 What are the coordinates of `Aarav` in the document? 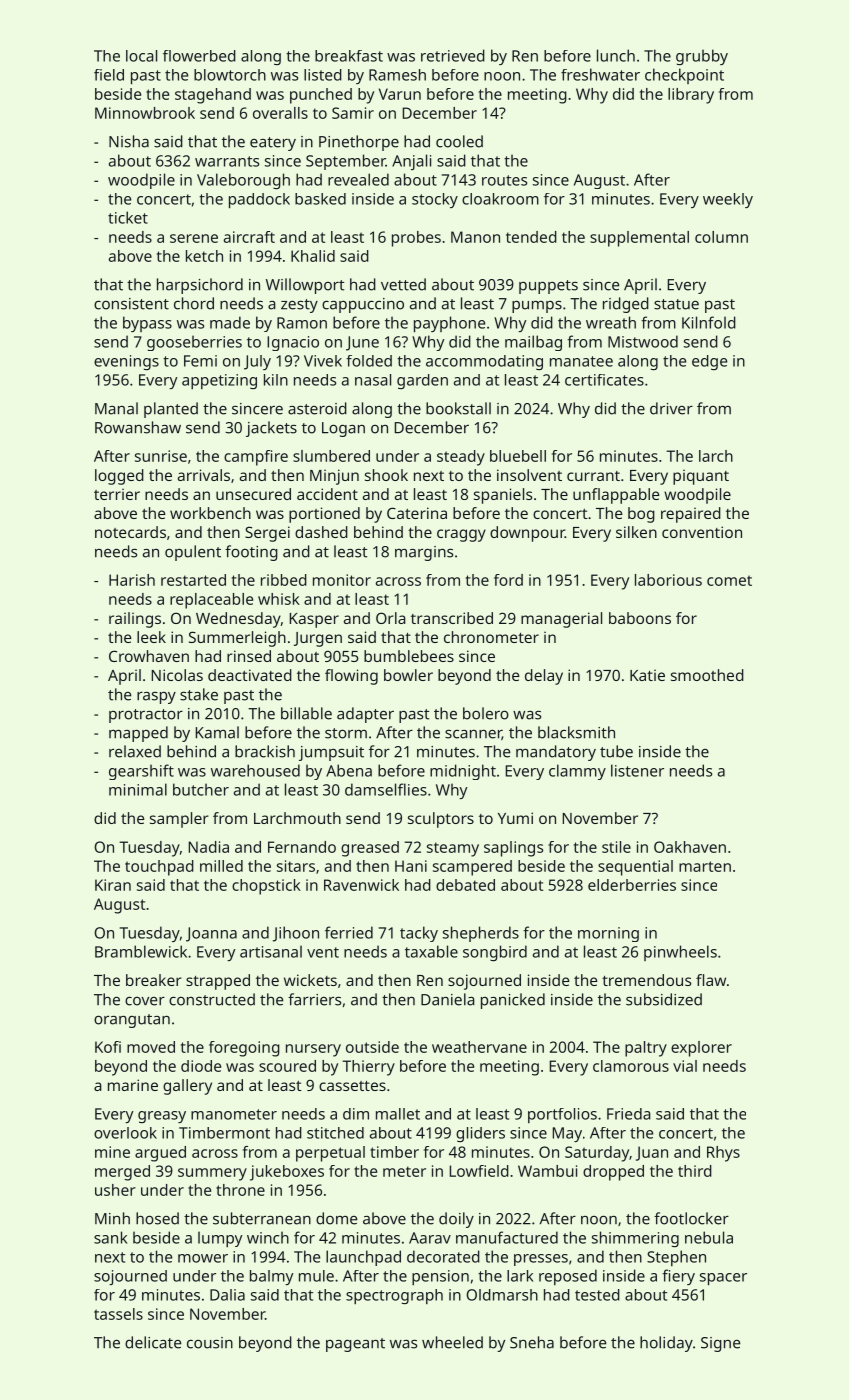 It's located at (430, 1238).
